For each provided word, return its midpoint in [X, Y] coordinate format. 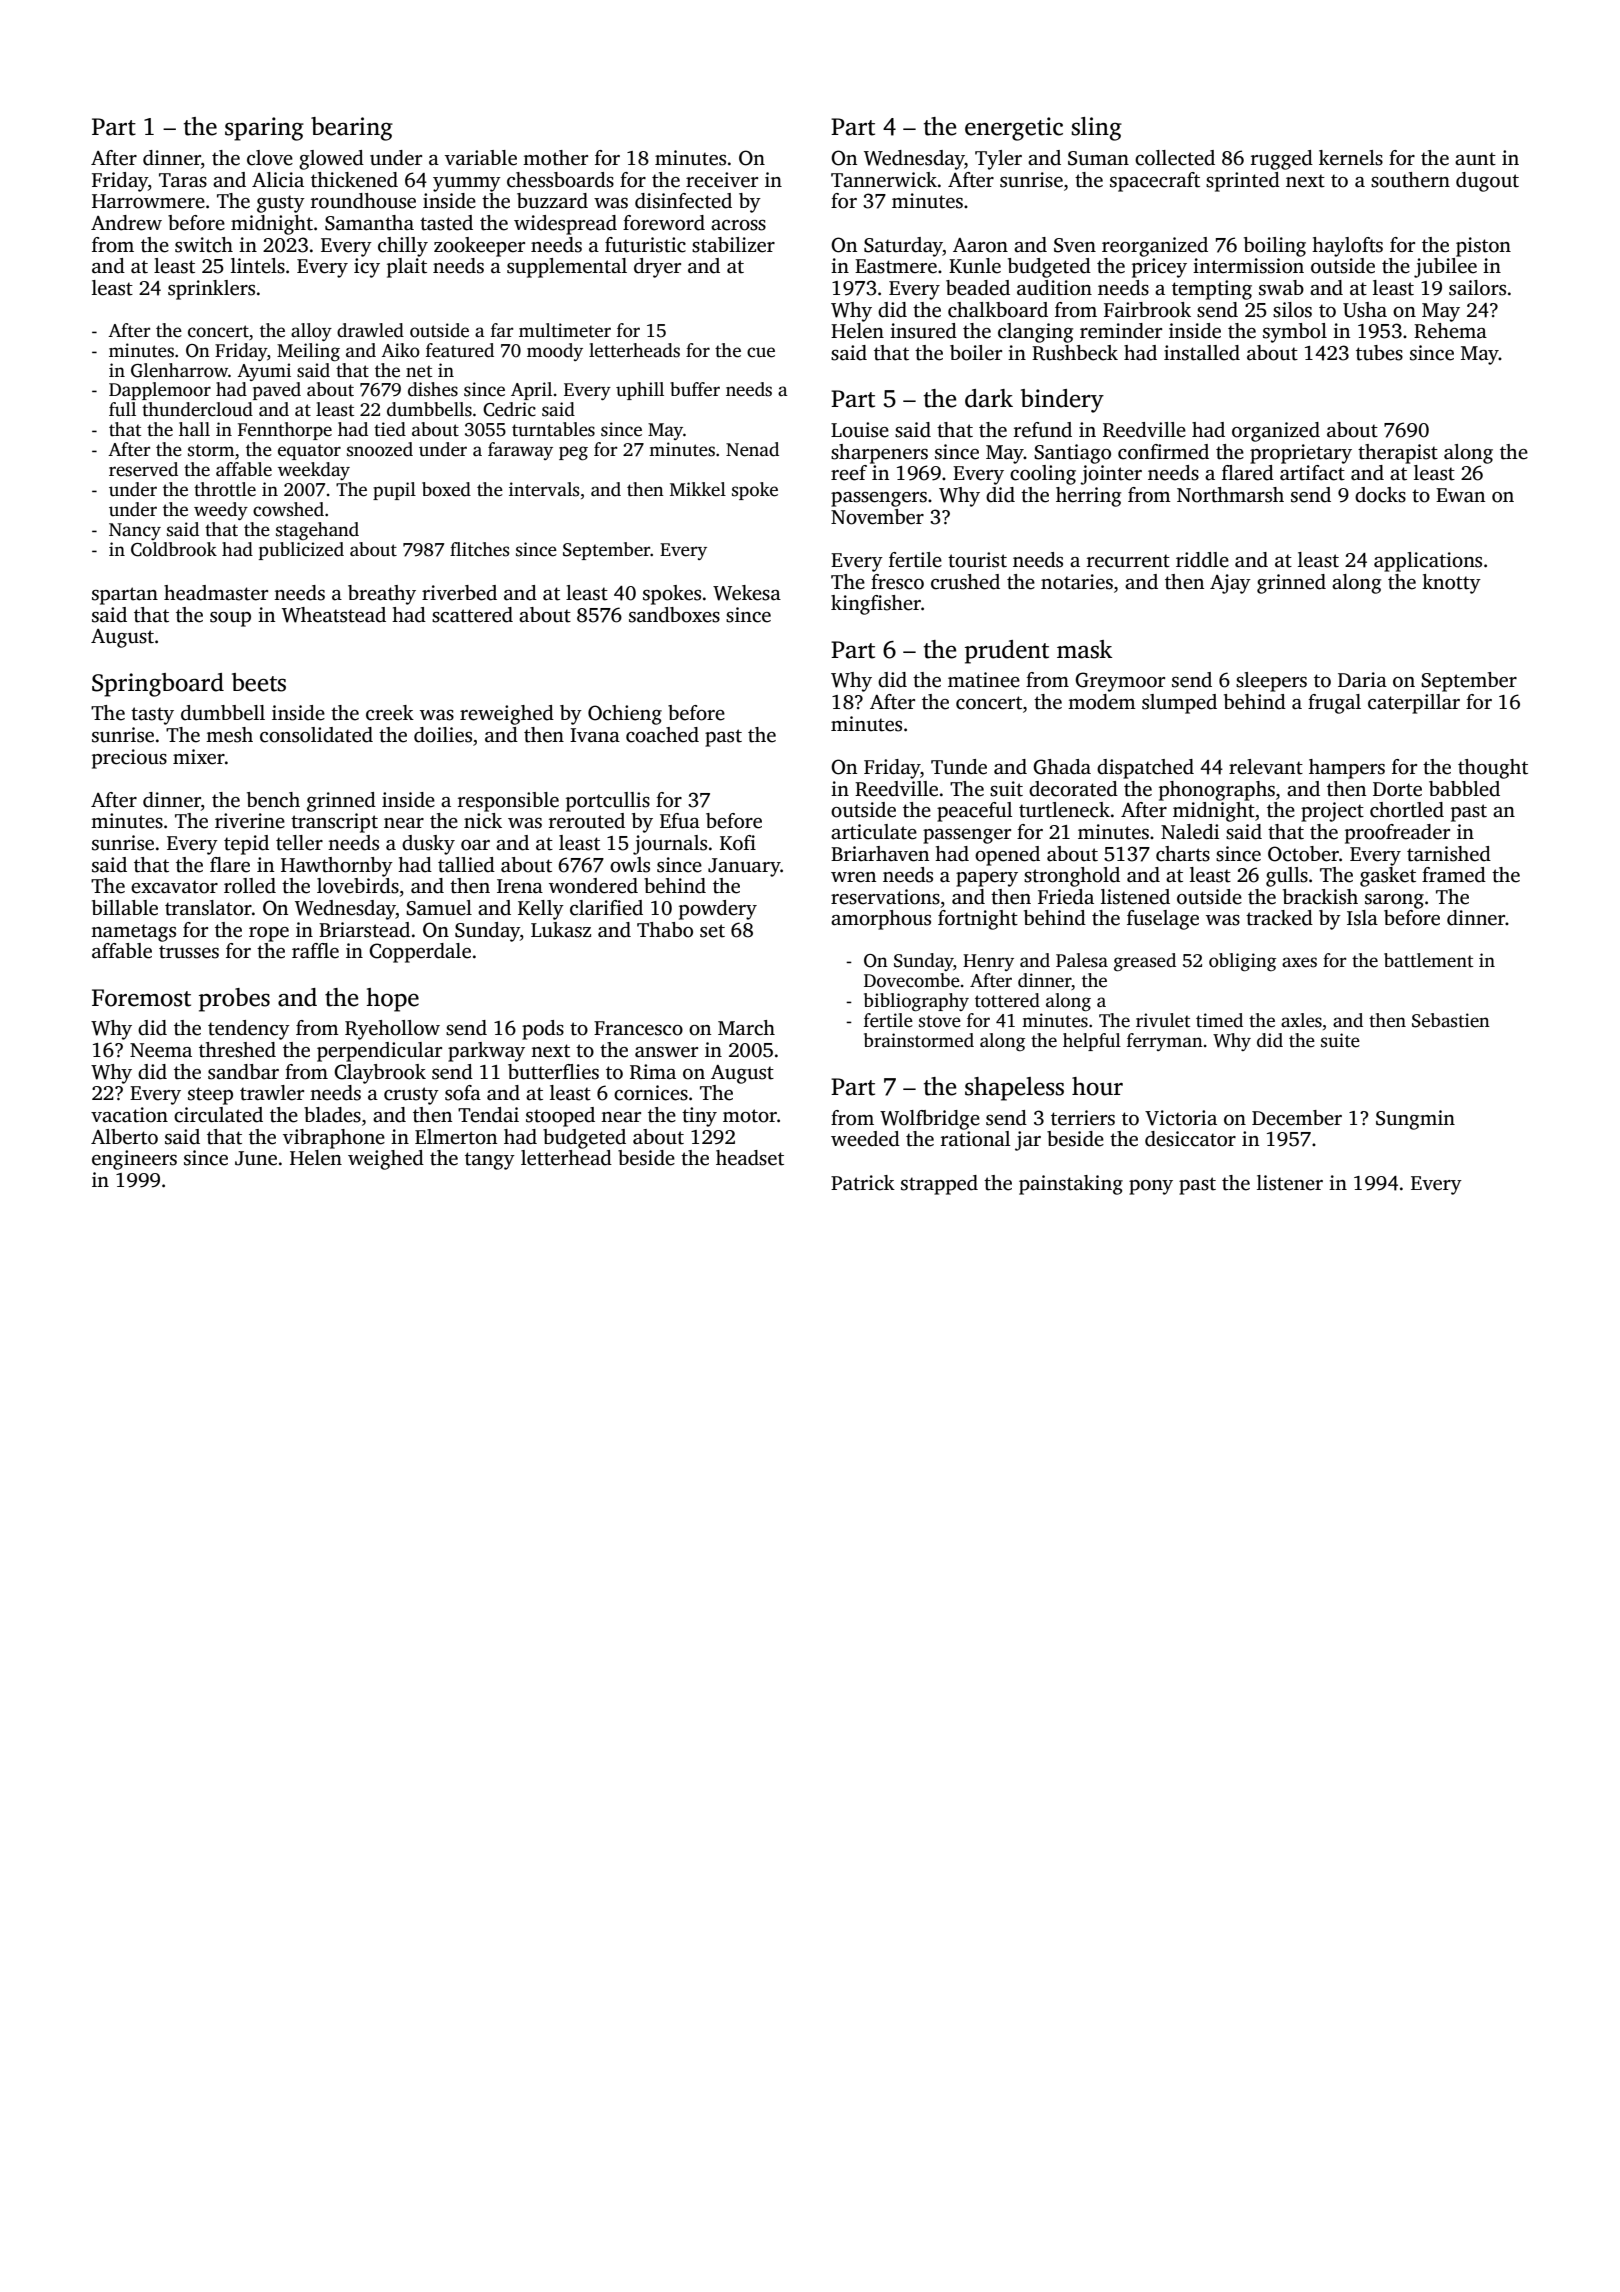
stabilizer [733, 245]
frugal [1334, 704]
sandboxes [674, 615]
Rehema [1450, 331]
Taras [183, 180]
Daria [1362, 680]
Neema [161, 1050]
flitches [479, 549]
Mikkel [698, 489]
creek [390, 713]
